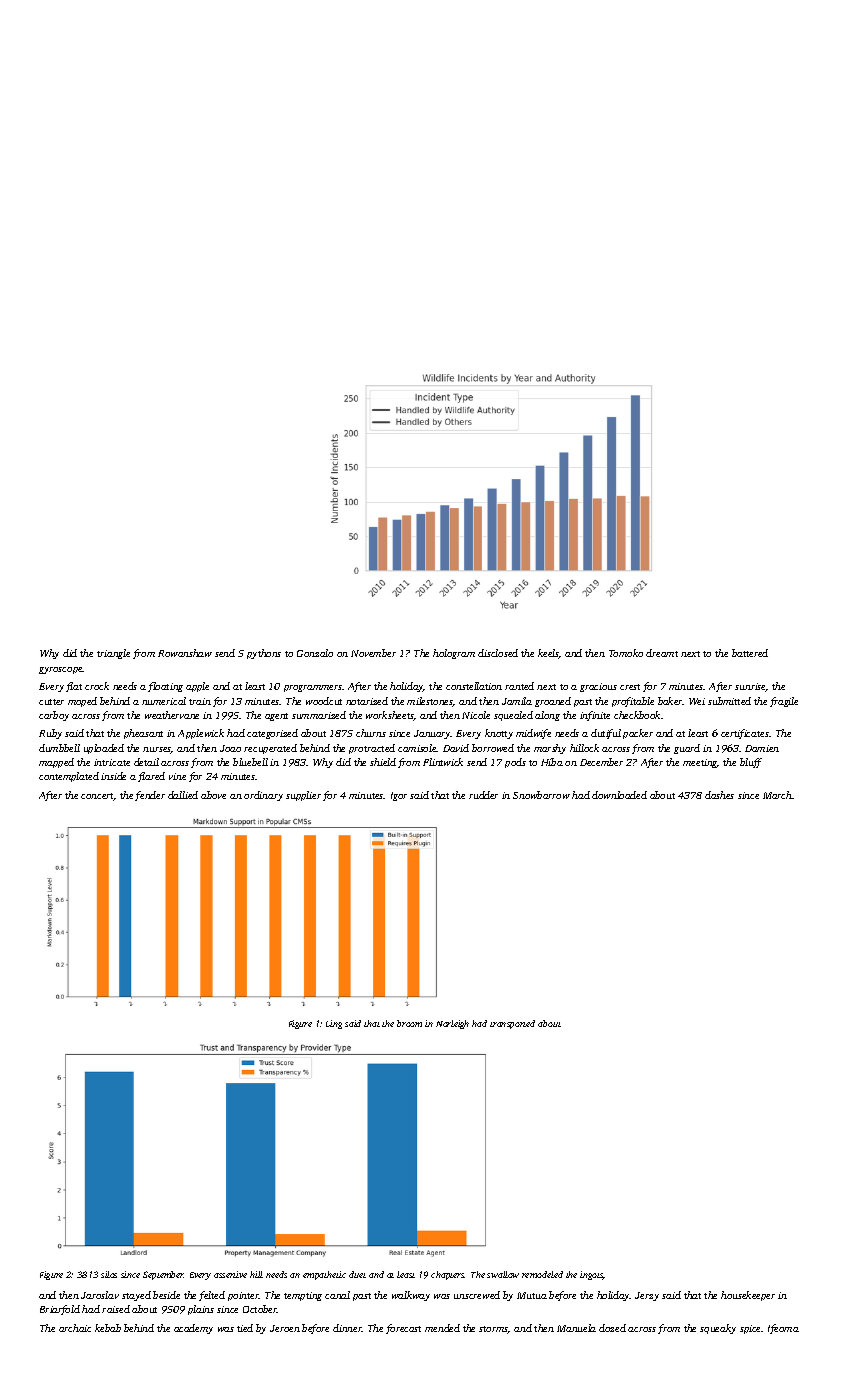  I want to click on constellation, so click(474, 686).
